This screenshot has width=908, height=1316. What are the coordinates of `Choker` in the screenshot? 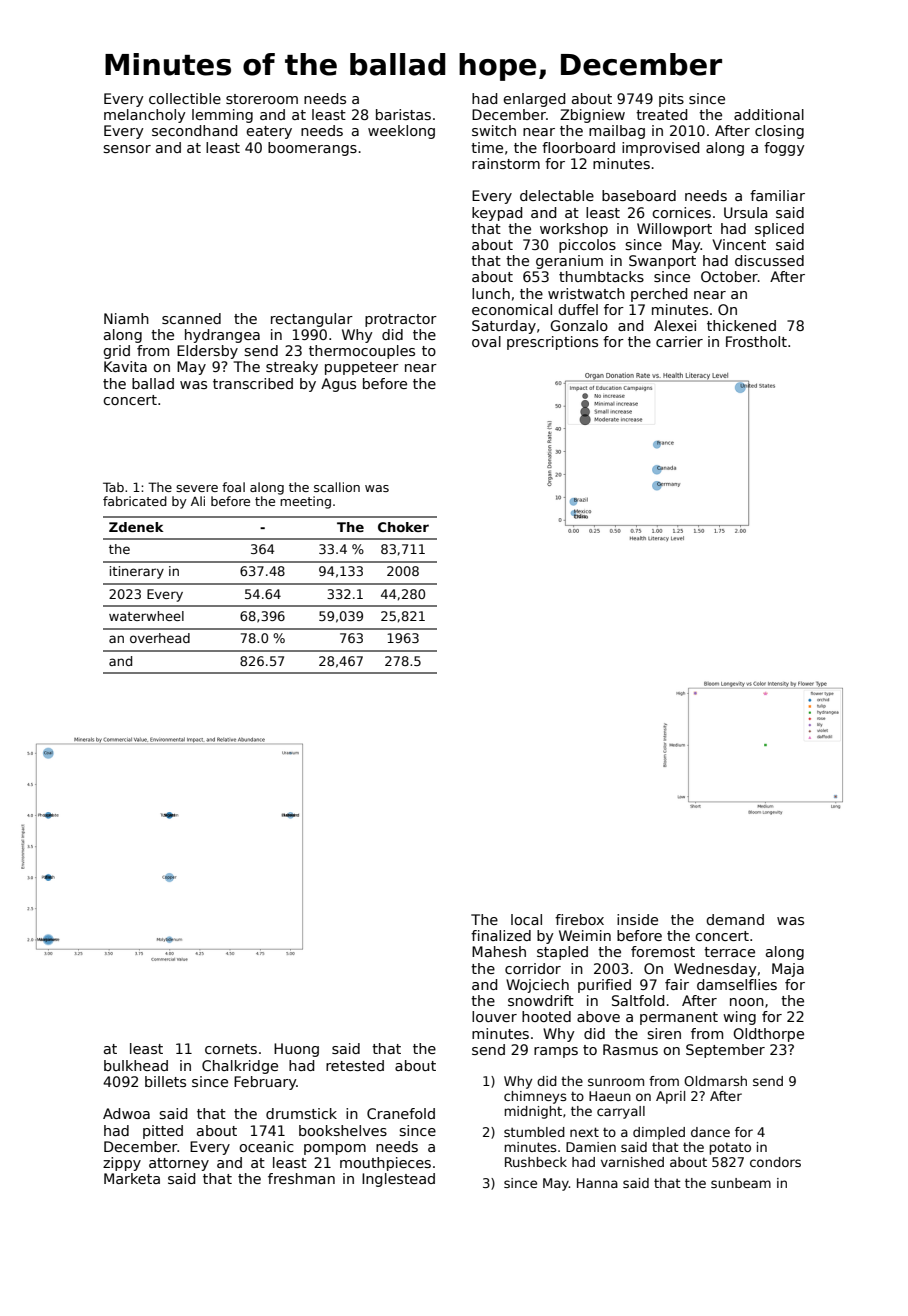 It's located at (403, 527).
